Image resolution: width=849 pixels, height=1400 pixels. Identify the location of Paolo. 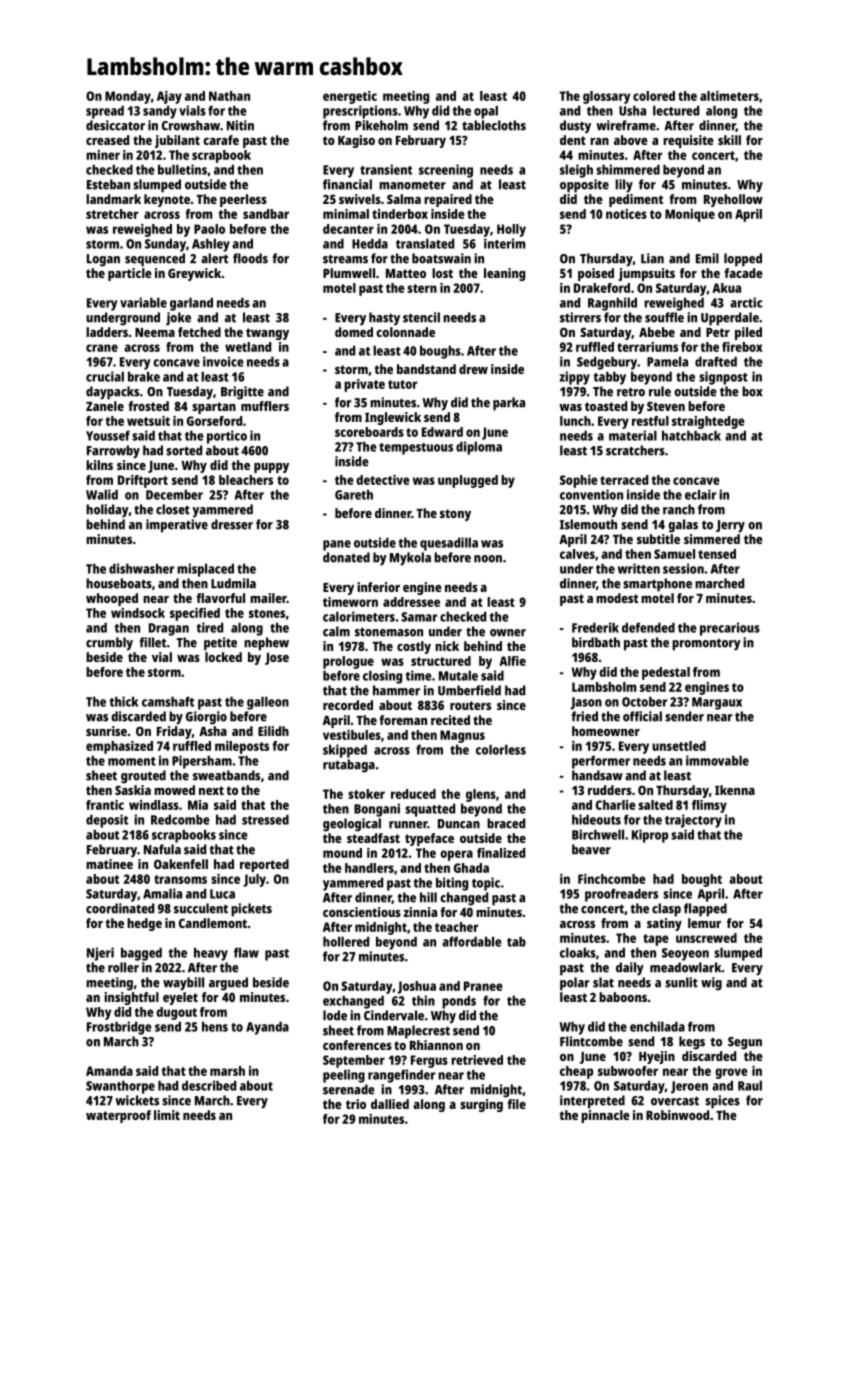
(209, 229).
